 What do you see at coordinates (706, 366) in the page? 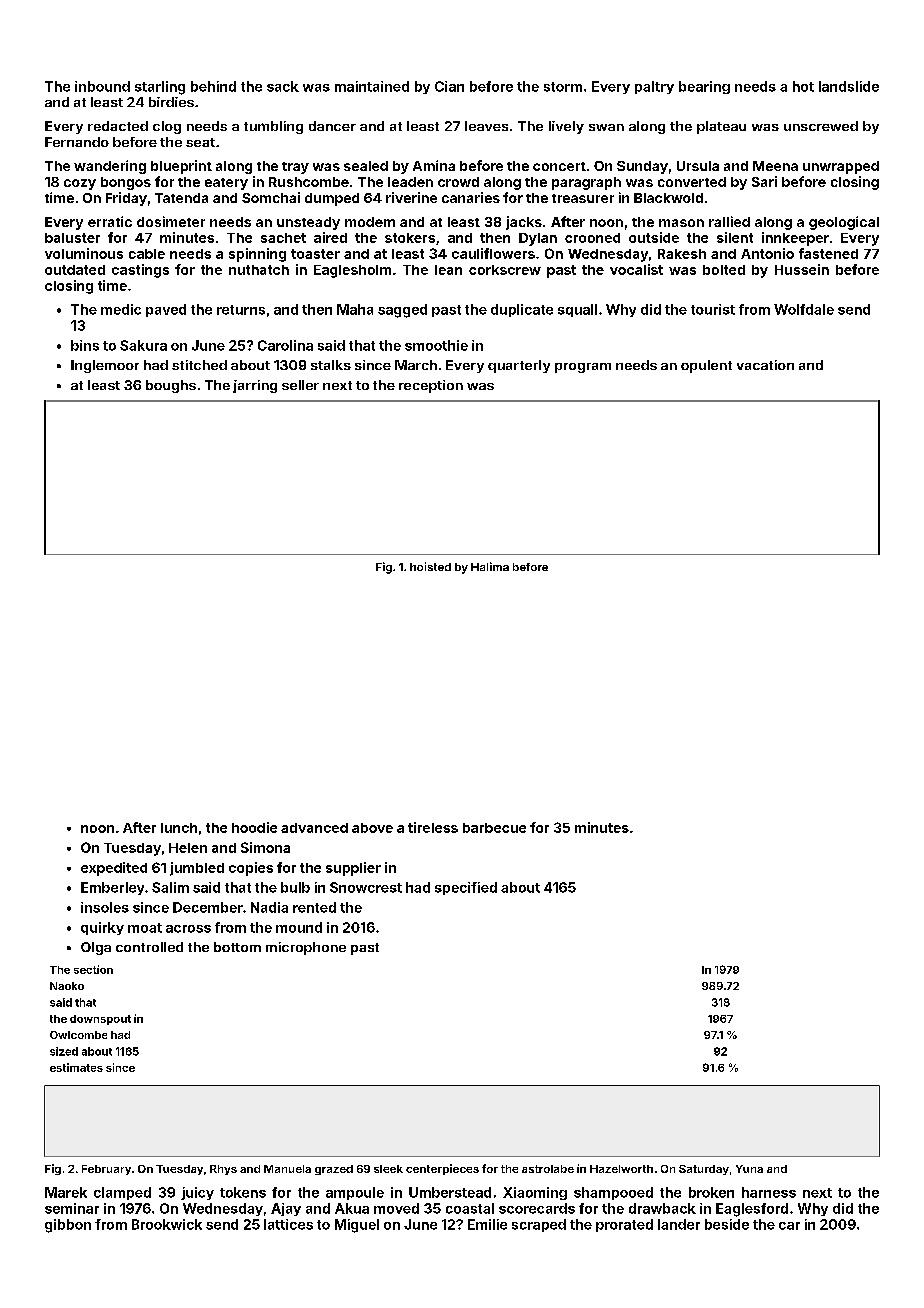
I see `opulent` at bounding box center [706, 366].
